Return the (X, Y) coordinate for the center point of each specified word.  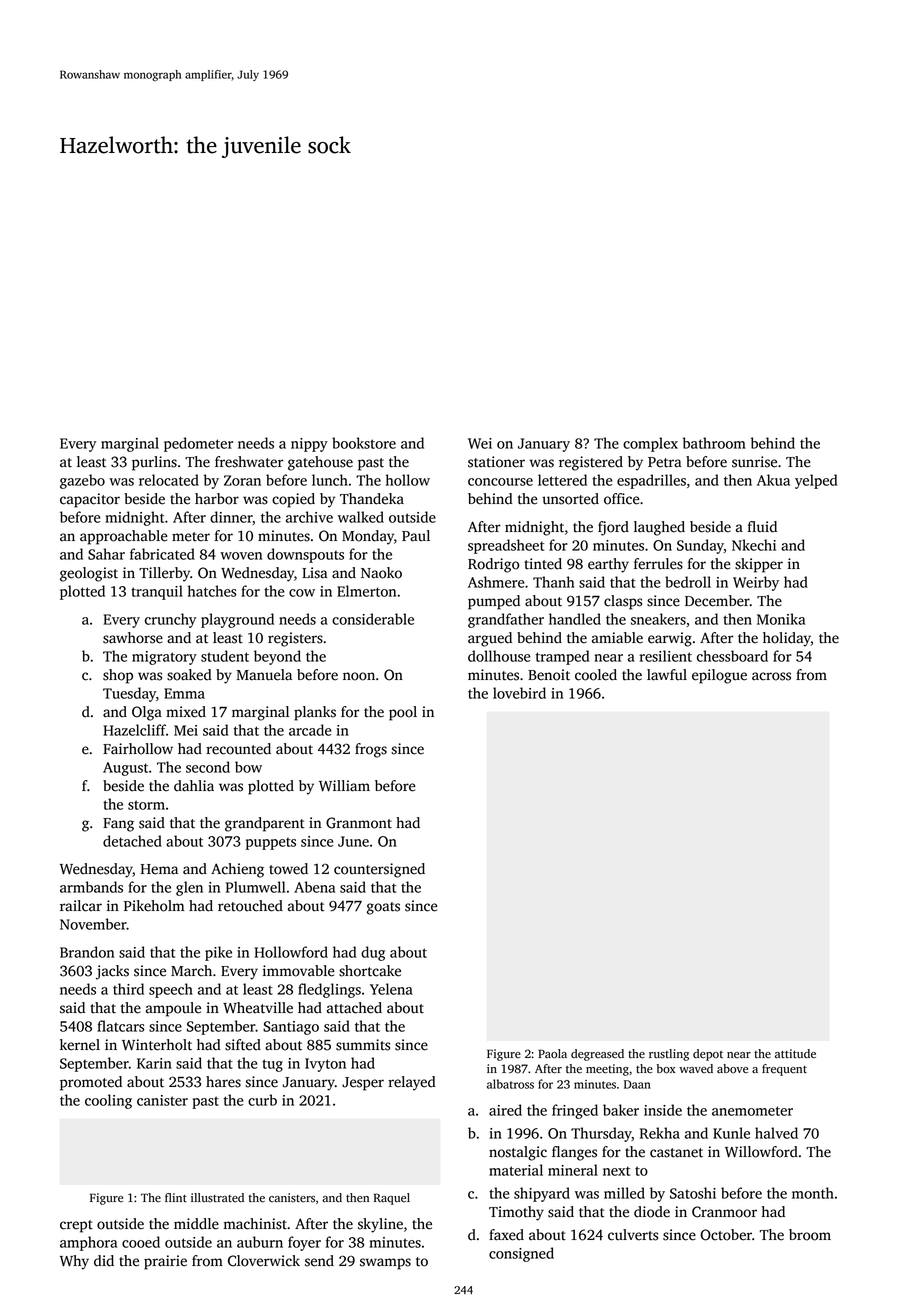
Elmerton (366, 591)
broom (810, 1235)
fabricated (162, 554)
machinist (255, 1224)
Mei (186, 730)
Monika (781, 619)
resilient (666, 656)
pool (403, 713)
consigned (521, 1254)
